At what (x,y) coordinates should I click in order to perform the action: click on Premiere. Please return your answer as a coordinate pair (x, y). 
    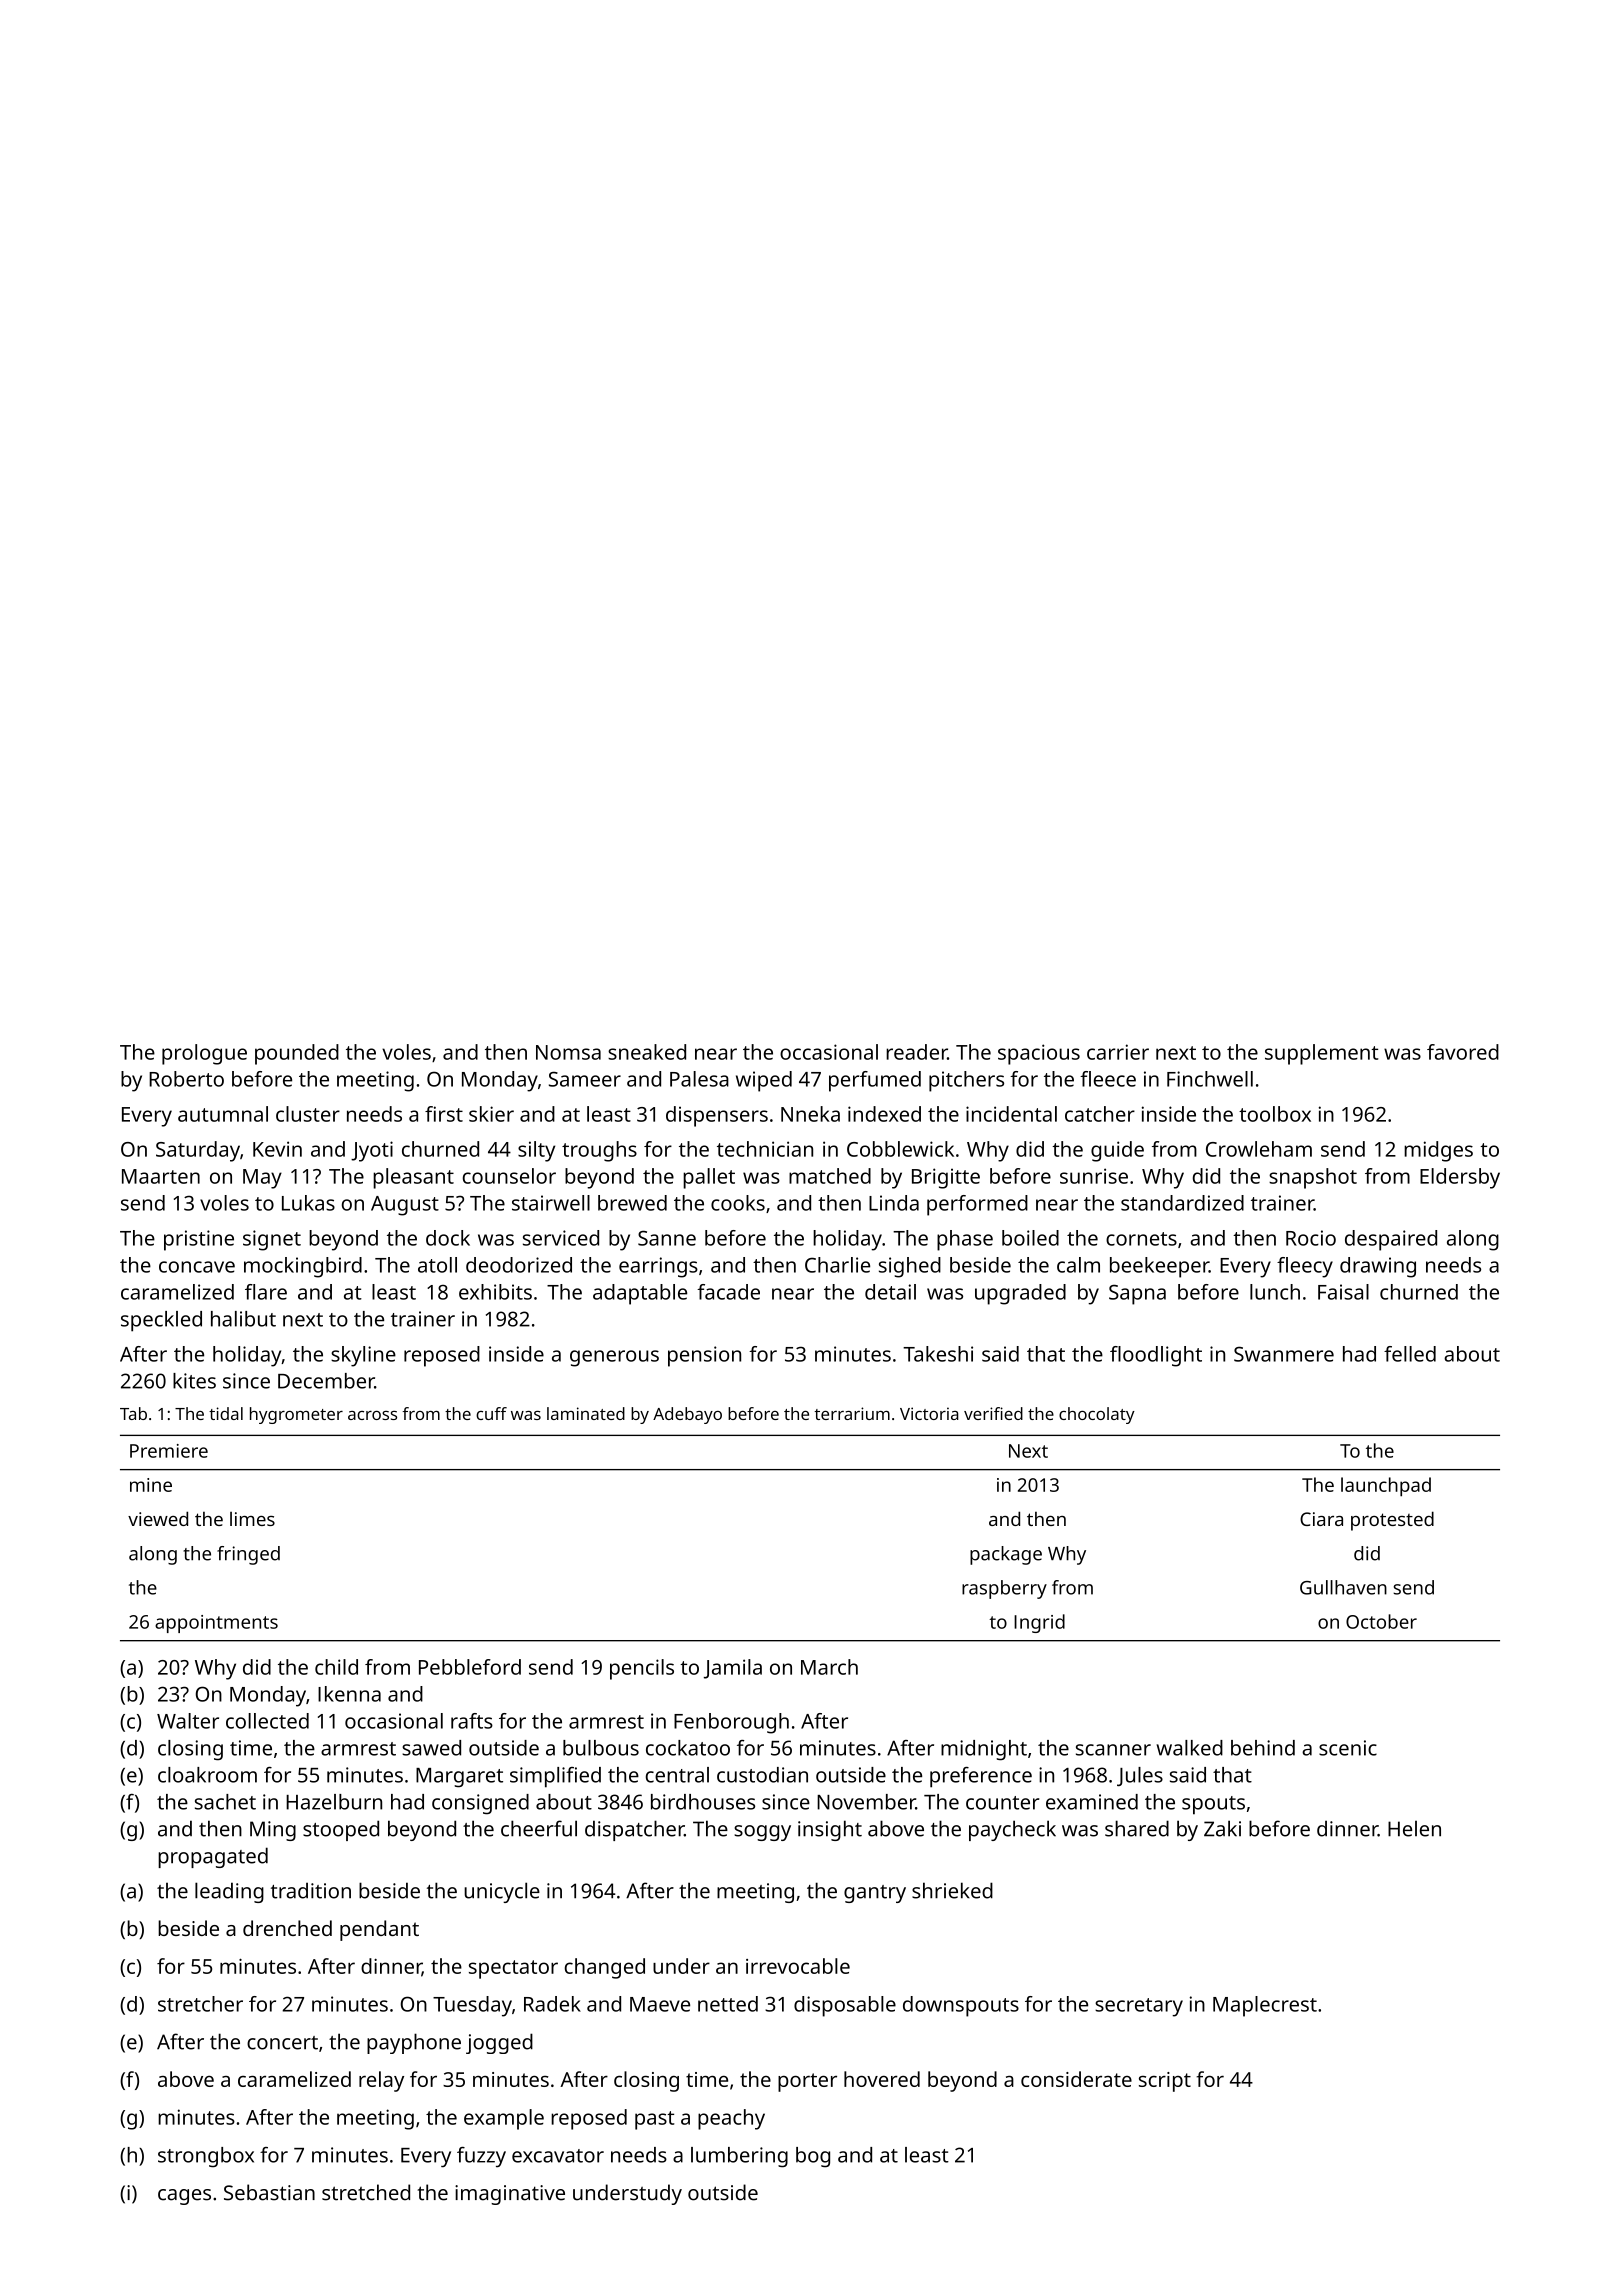
    Looking at the image, I should click on (169, 1451).
